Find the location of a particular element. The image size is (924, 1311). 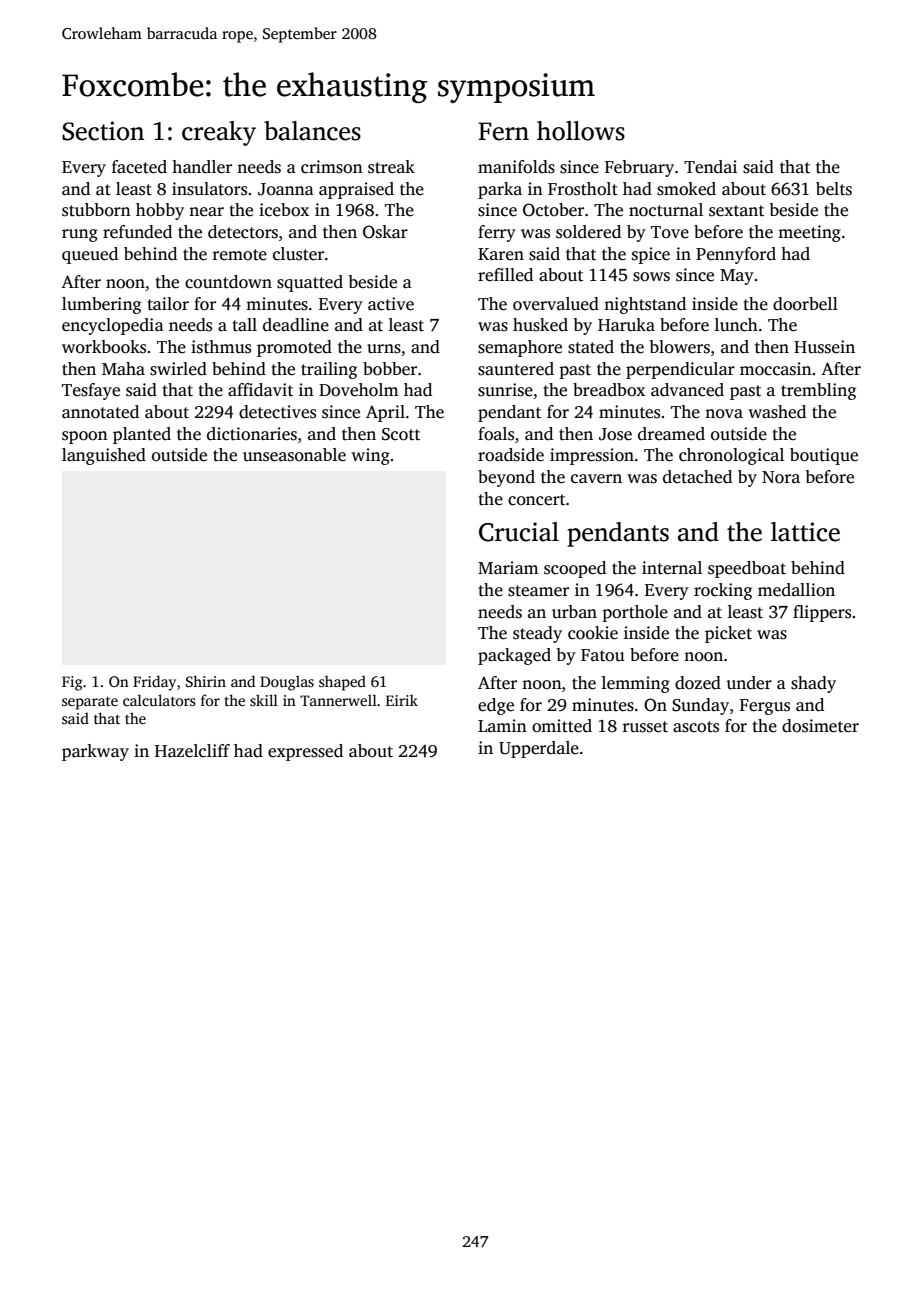

rocking is located at coordinates (723, 591).
